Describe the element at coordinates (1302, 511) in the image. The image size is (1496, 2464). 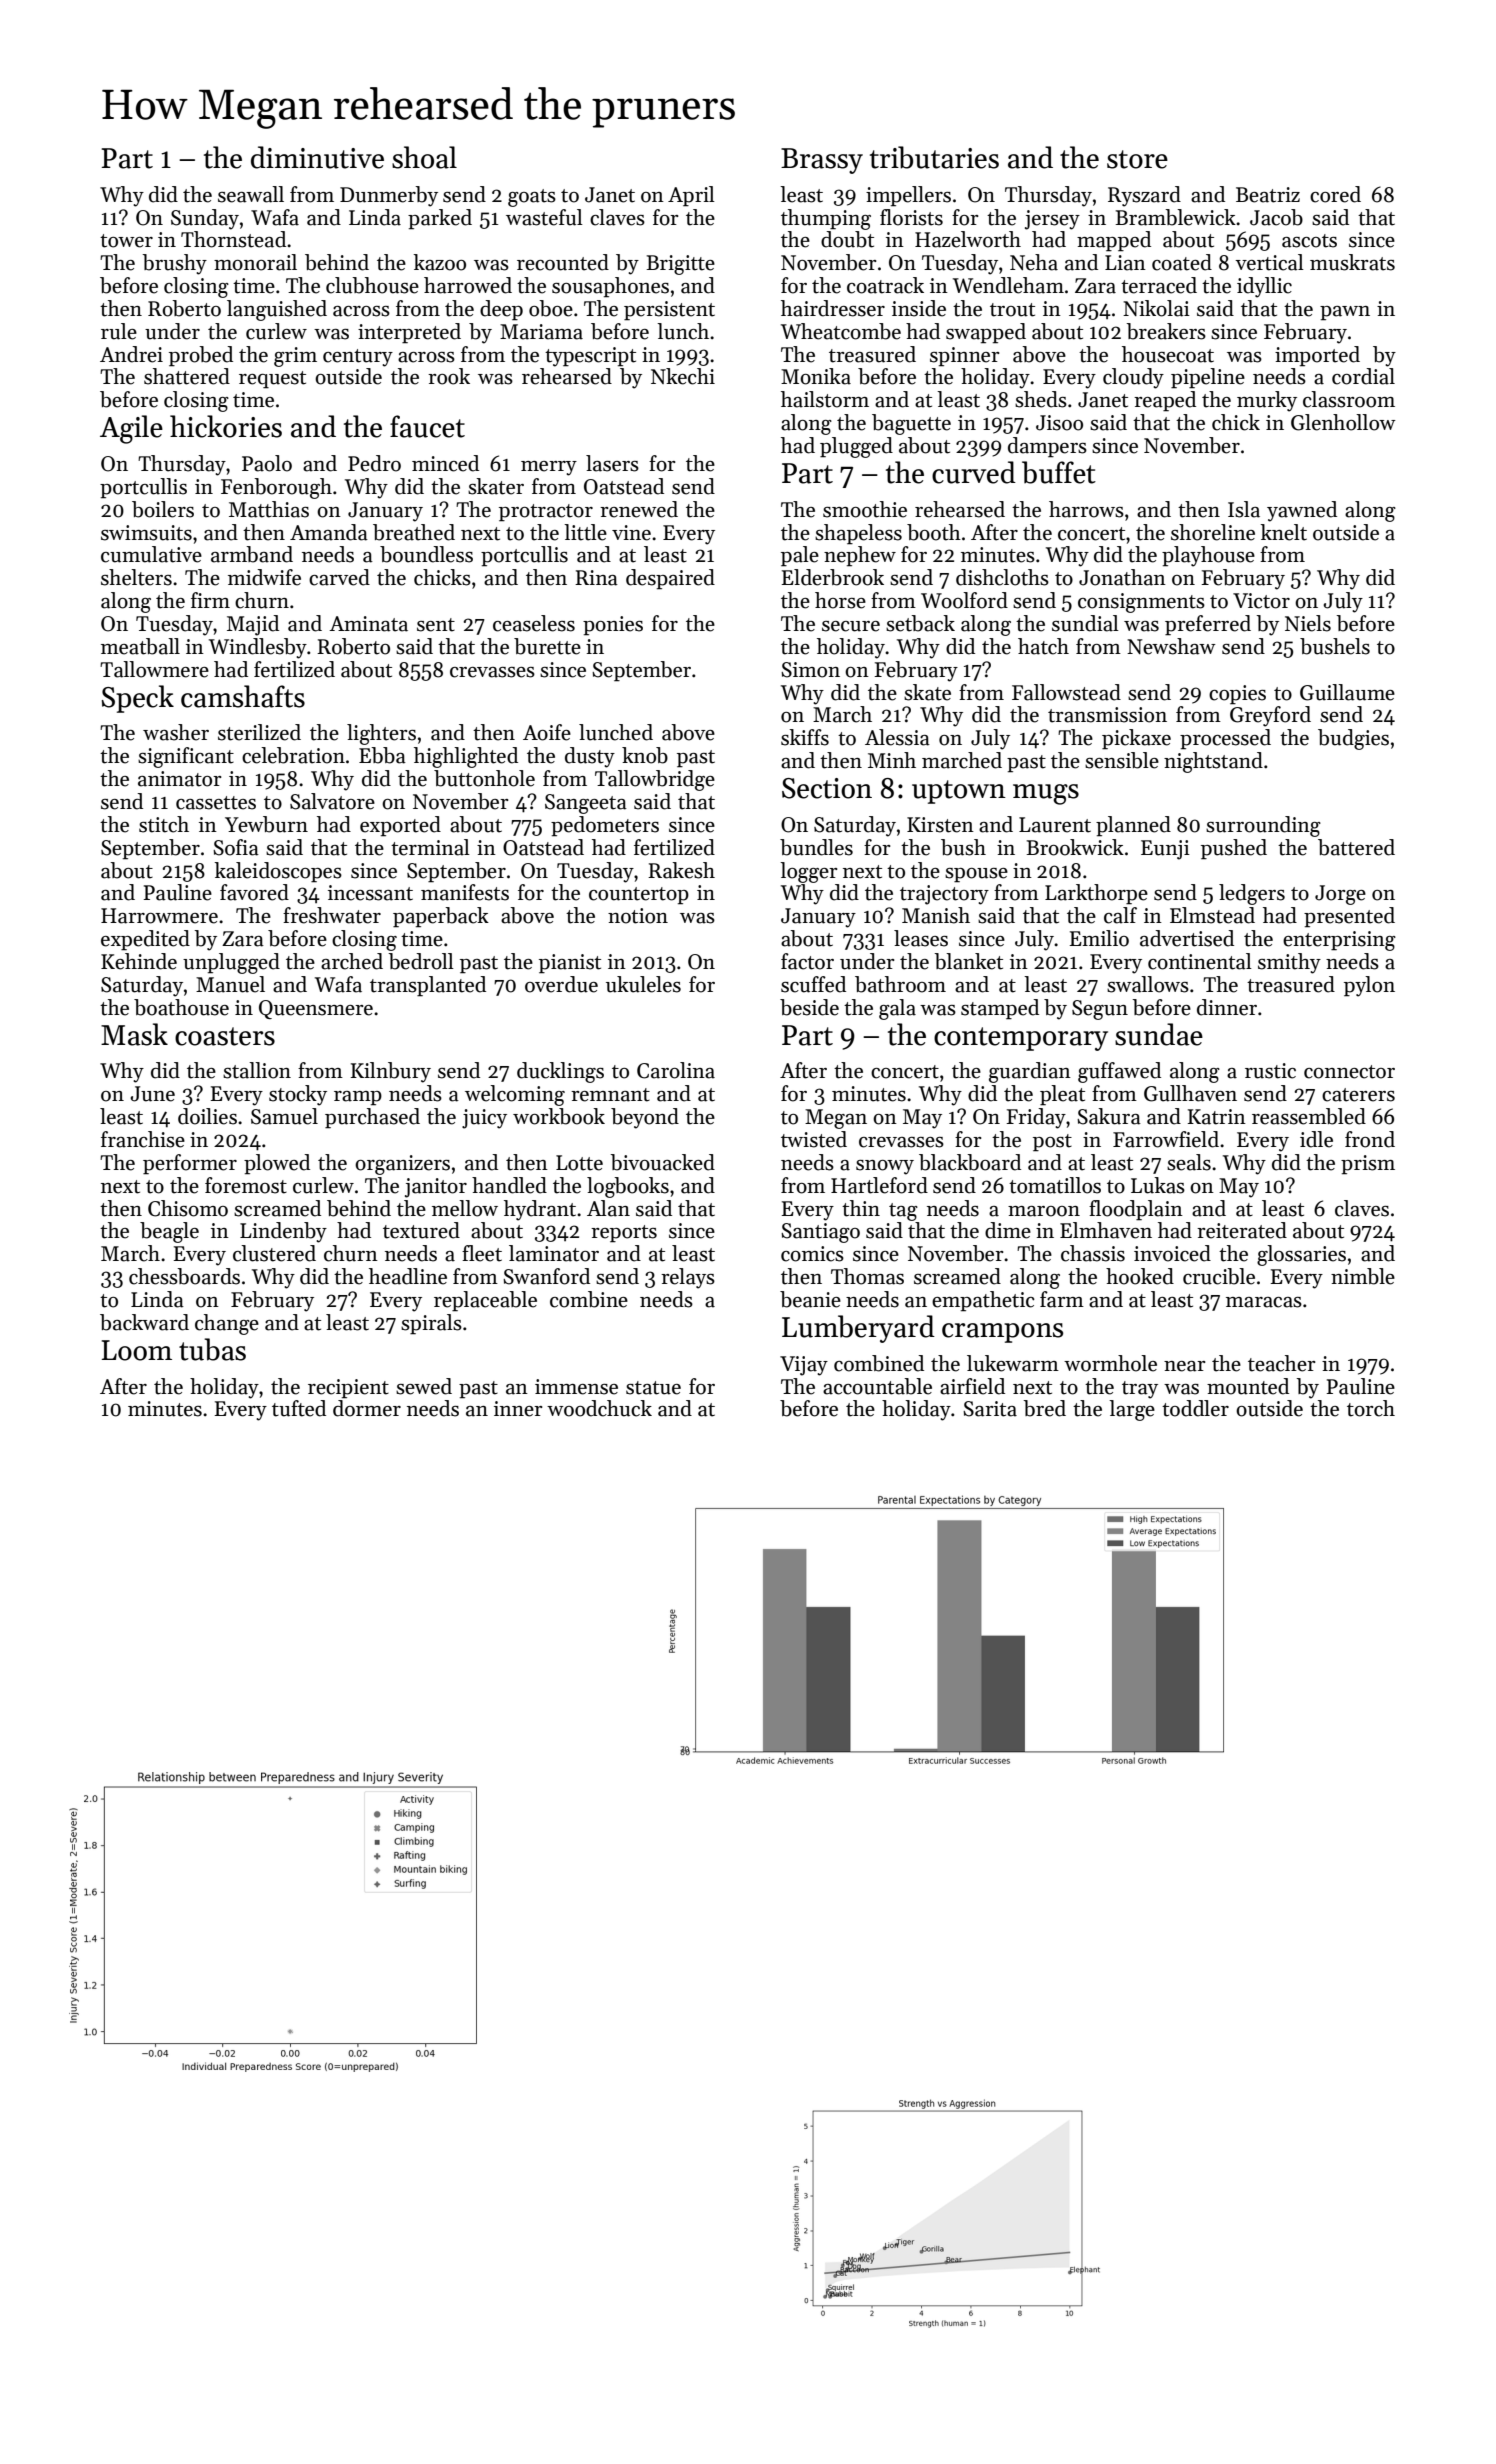
I see `yawned` at that location.
